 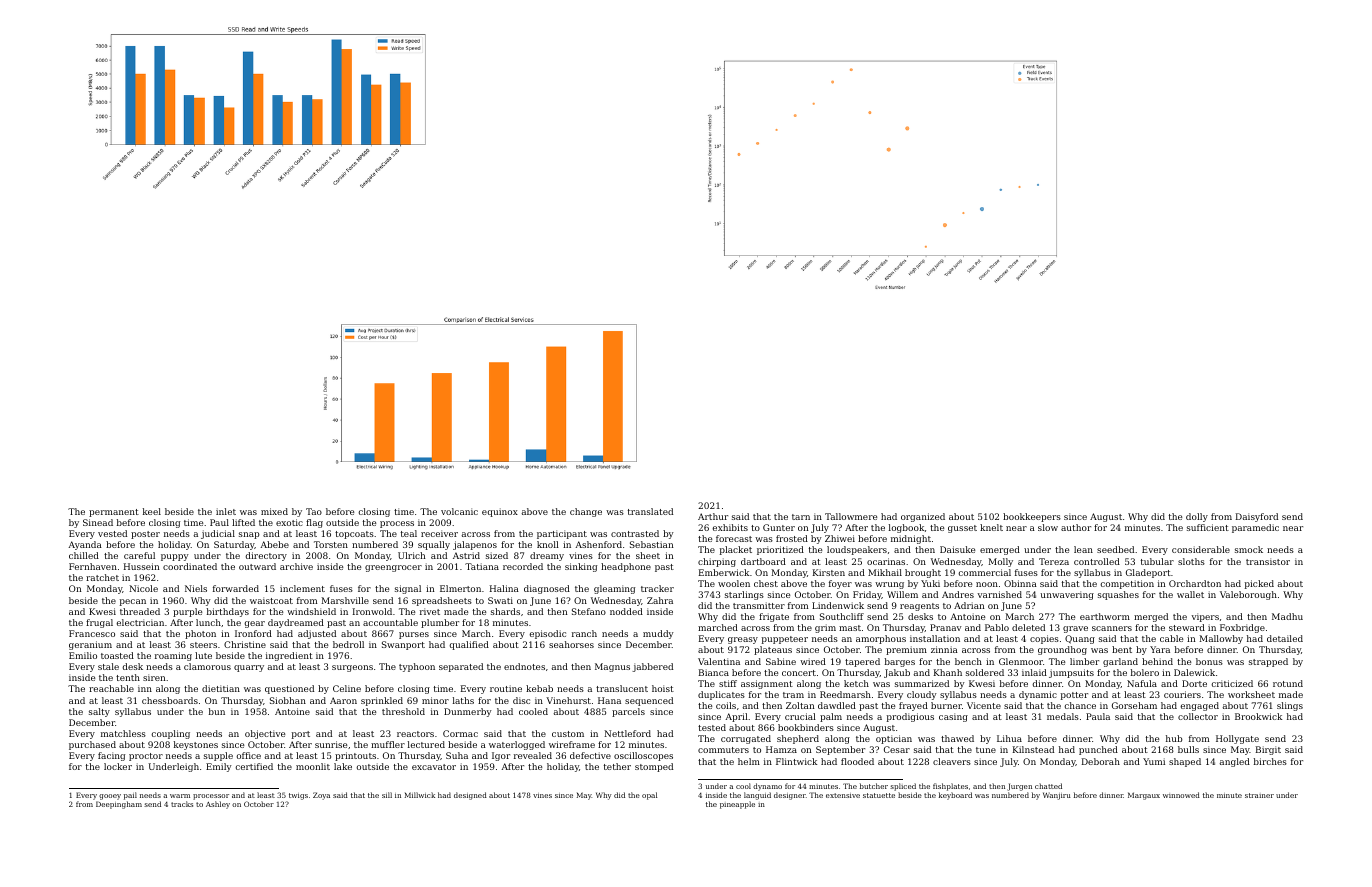 I want to click on translated, so click(x=650, y=511).
